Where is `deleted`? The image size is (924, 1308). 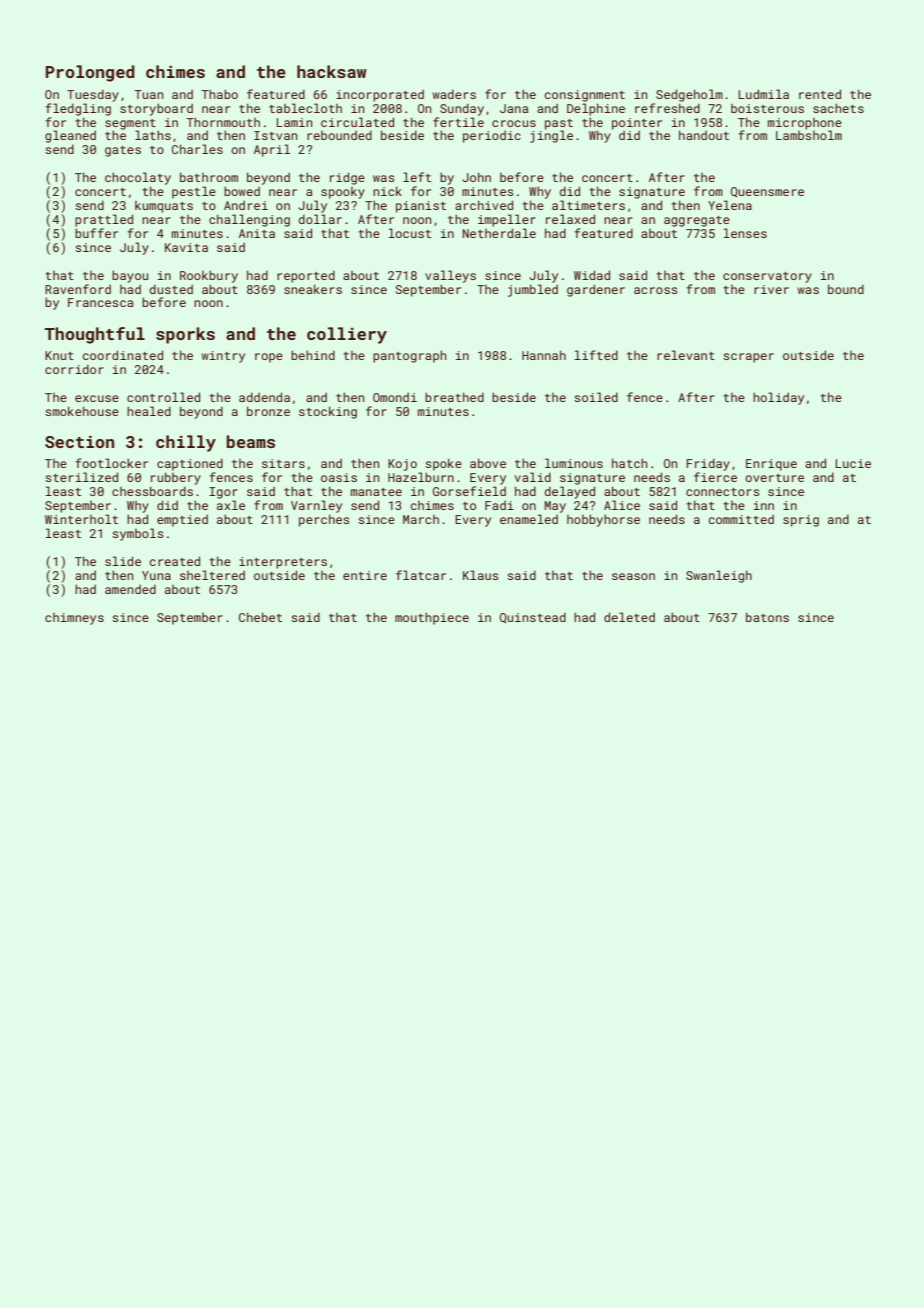 deleted is located at coordinates (629, 617).
